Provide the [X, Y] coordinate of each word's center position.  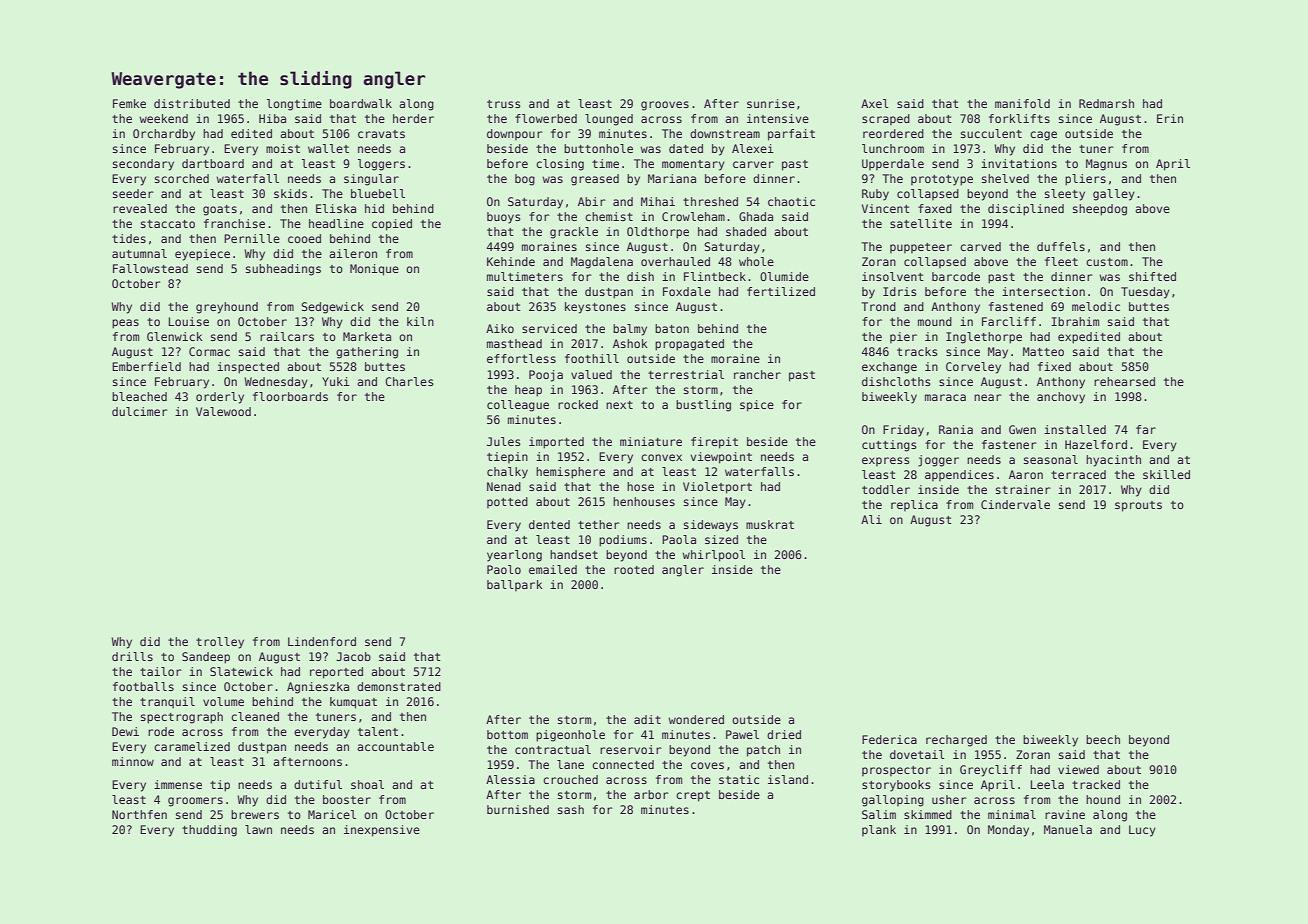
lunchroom [893, 148]
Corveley [973, 368]
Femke [129, 103]
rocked [578, 404]
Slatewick [241, 671]
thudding [209, 831]
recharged [956, 741]
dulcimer [139, 411]
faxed [935, 208]
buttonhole [598, 148]
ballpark [515, 585]
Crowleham [693, 216]
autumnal [139, 253]
